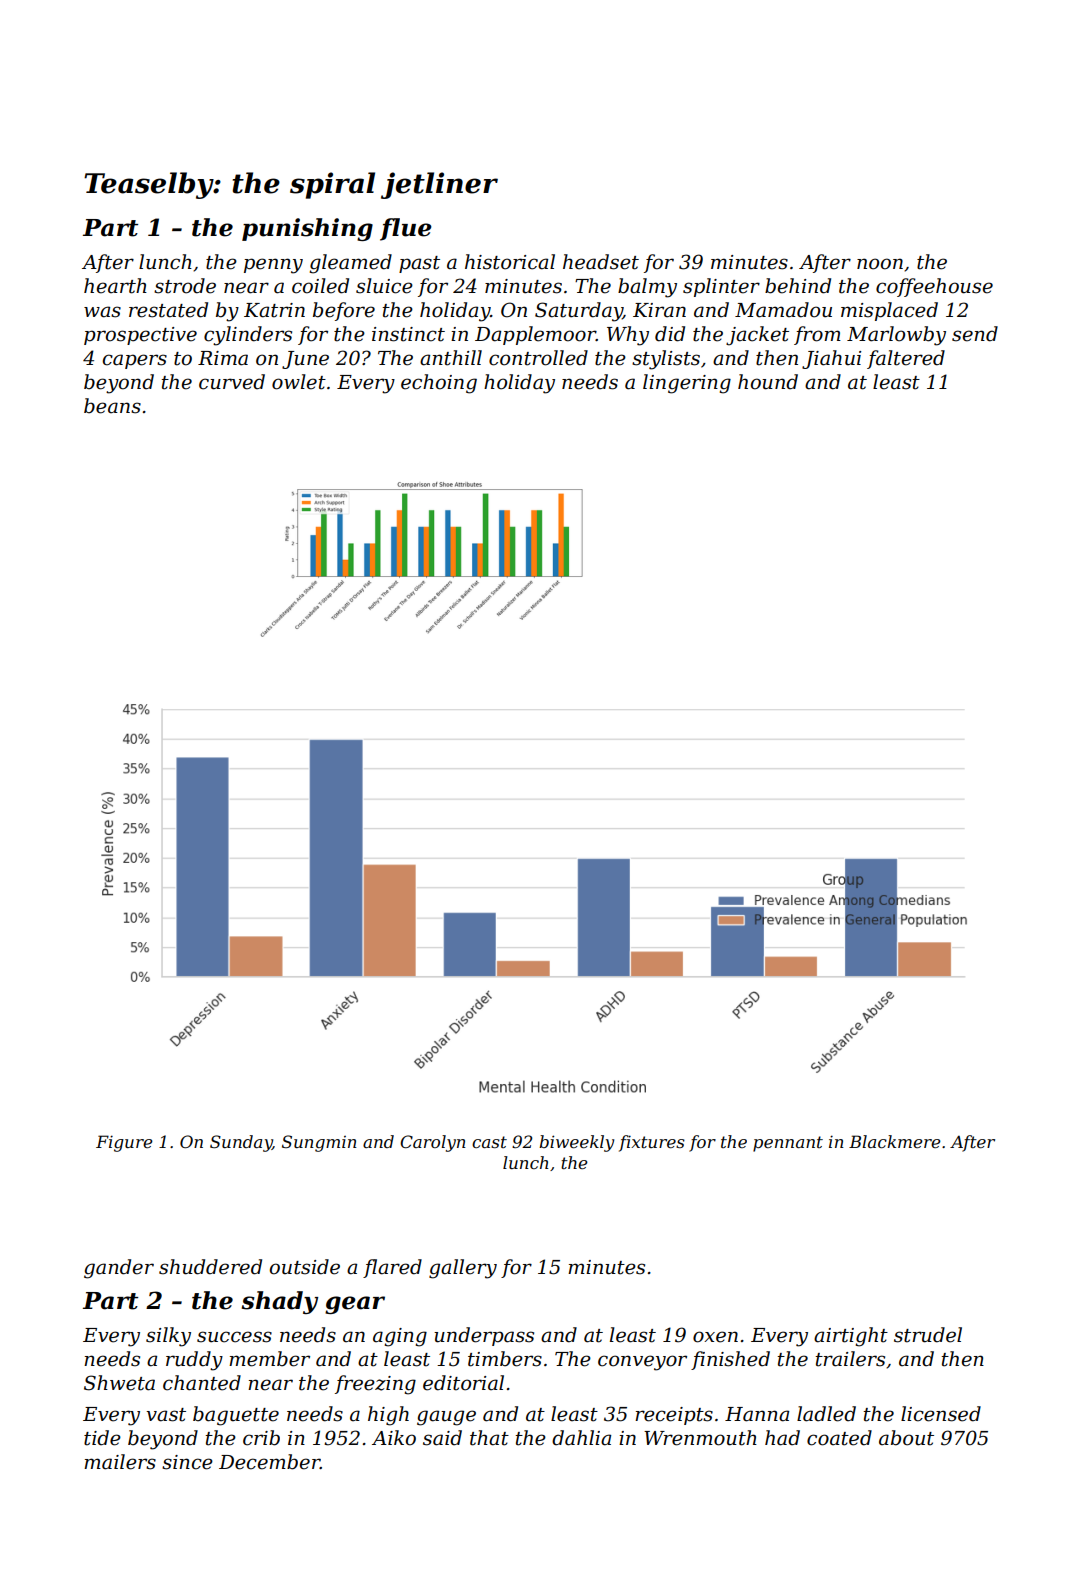 Image resolution: width=1091 pixels, height=1580 pixels. I want to click on Carolyn, so click(433, 1143).
